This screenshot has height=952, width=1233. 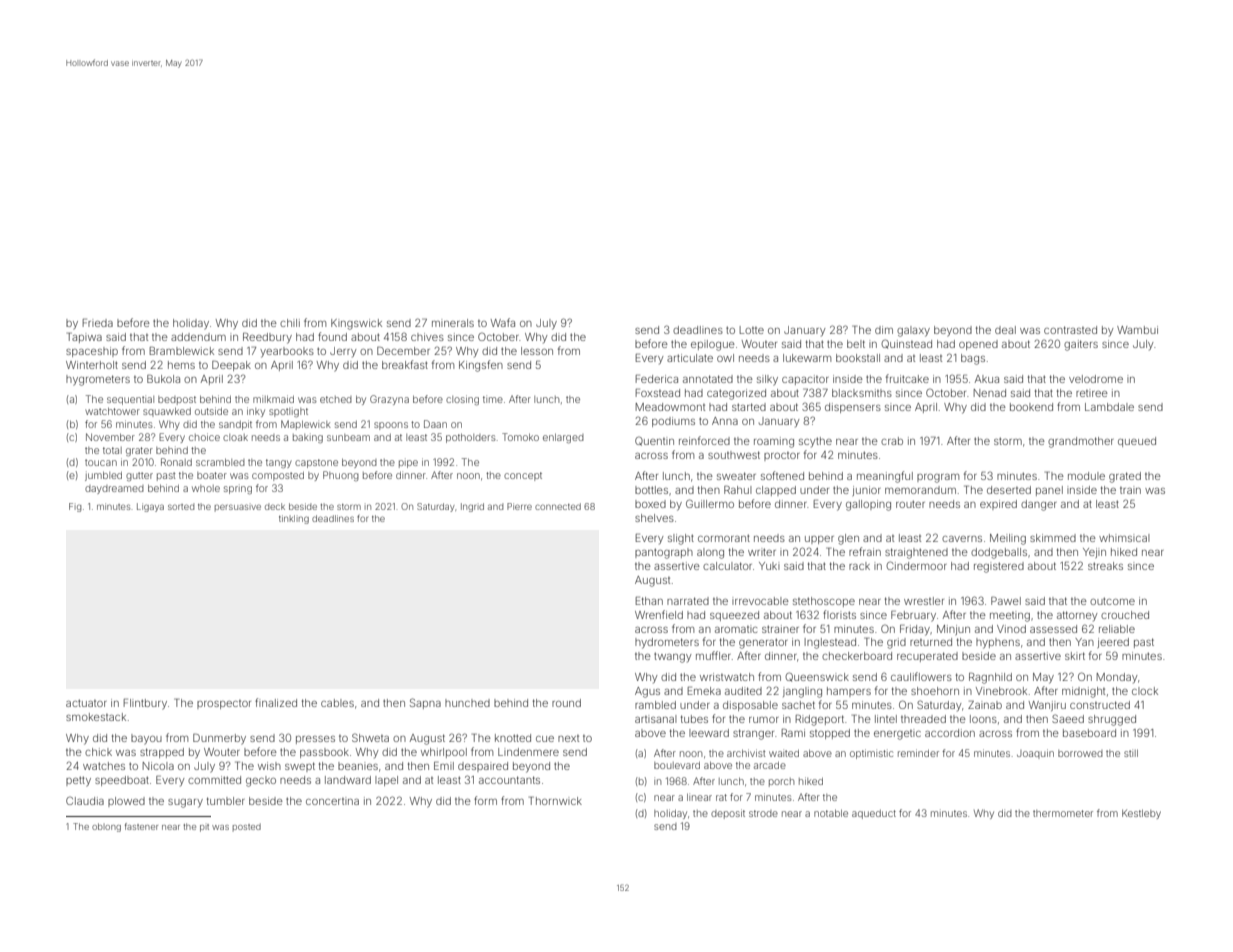 I want to click on outcome, so click(x=1112, y=601).
